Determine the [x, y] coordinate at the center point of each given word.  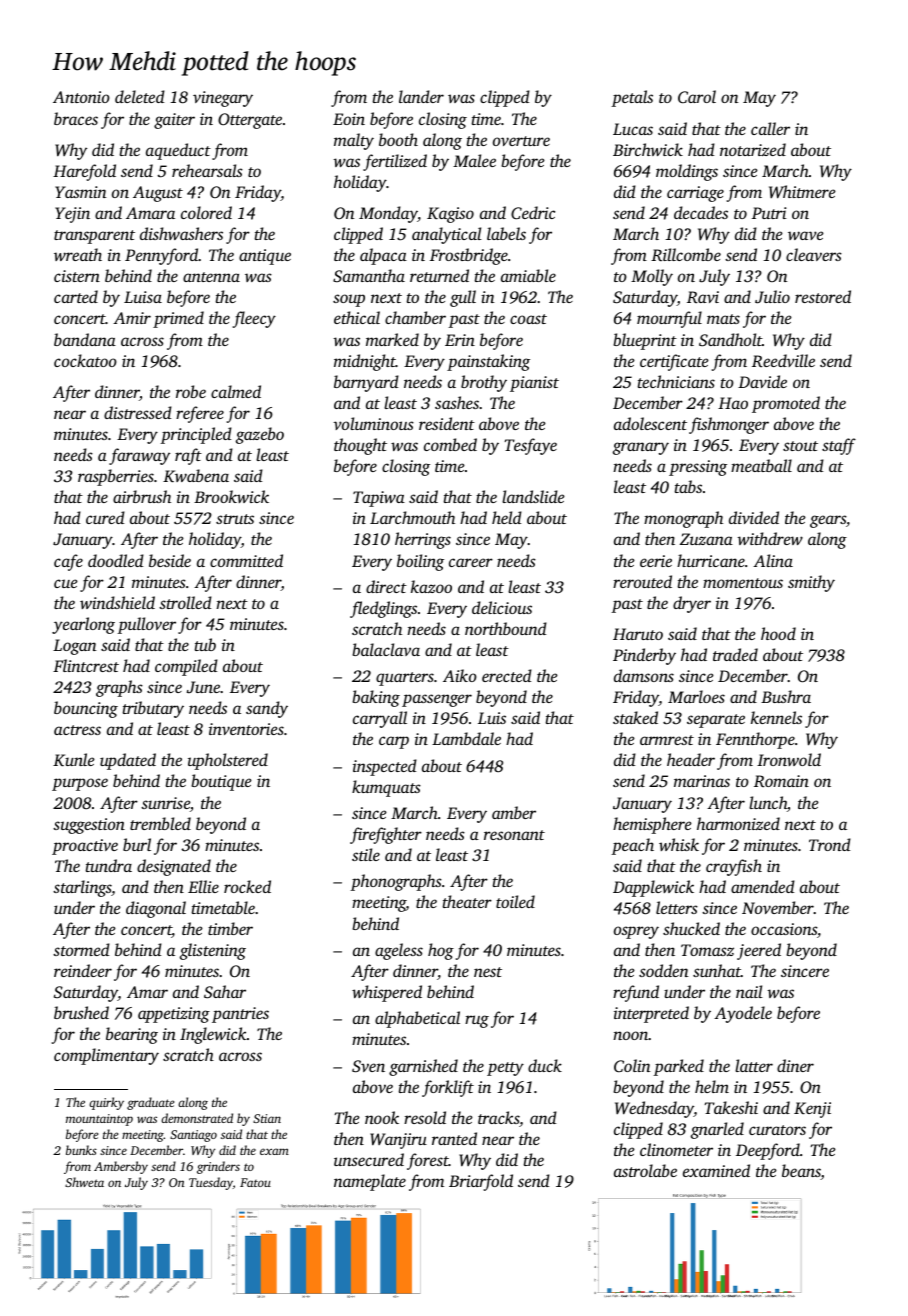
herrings [423, 540]
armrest [667, 740]
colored [206, 212]
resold [425, 1117]
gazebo [260, 435]
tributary [153, 709]
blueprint [645, 341]
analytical [447, 235]
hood [778, 633]
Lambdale [466, 738]
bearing [132, 1035]
